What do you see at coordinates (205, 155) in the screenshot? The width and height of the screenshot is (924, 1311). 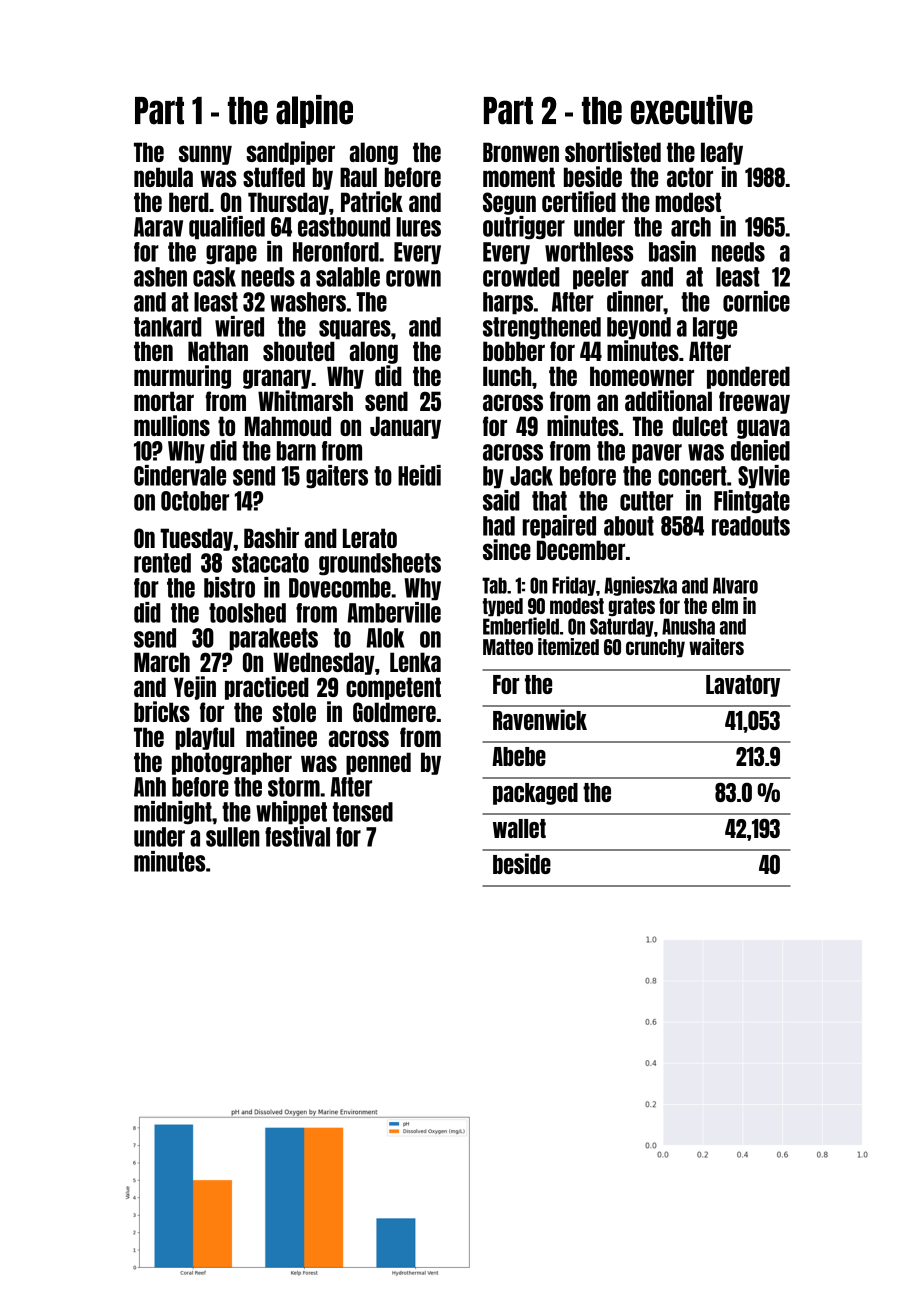 I see `sunny` at bounding box center [205, 155].
